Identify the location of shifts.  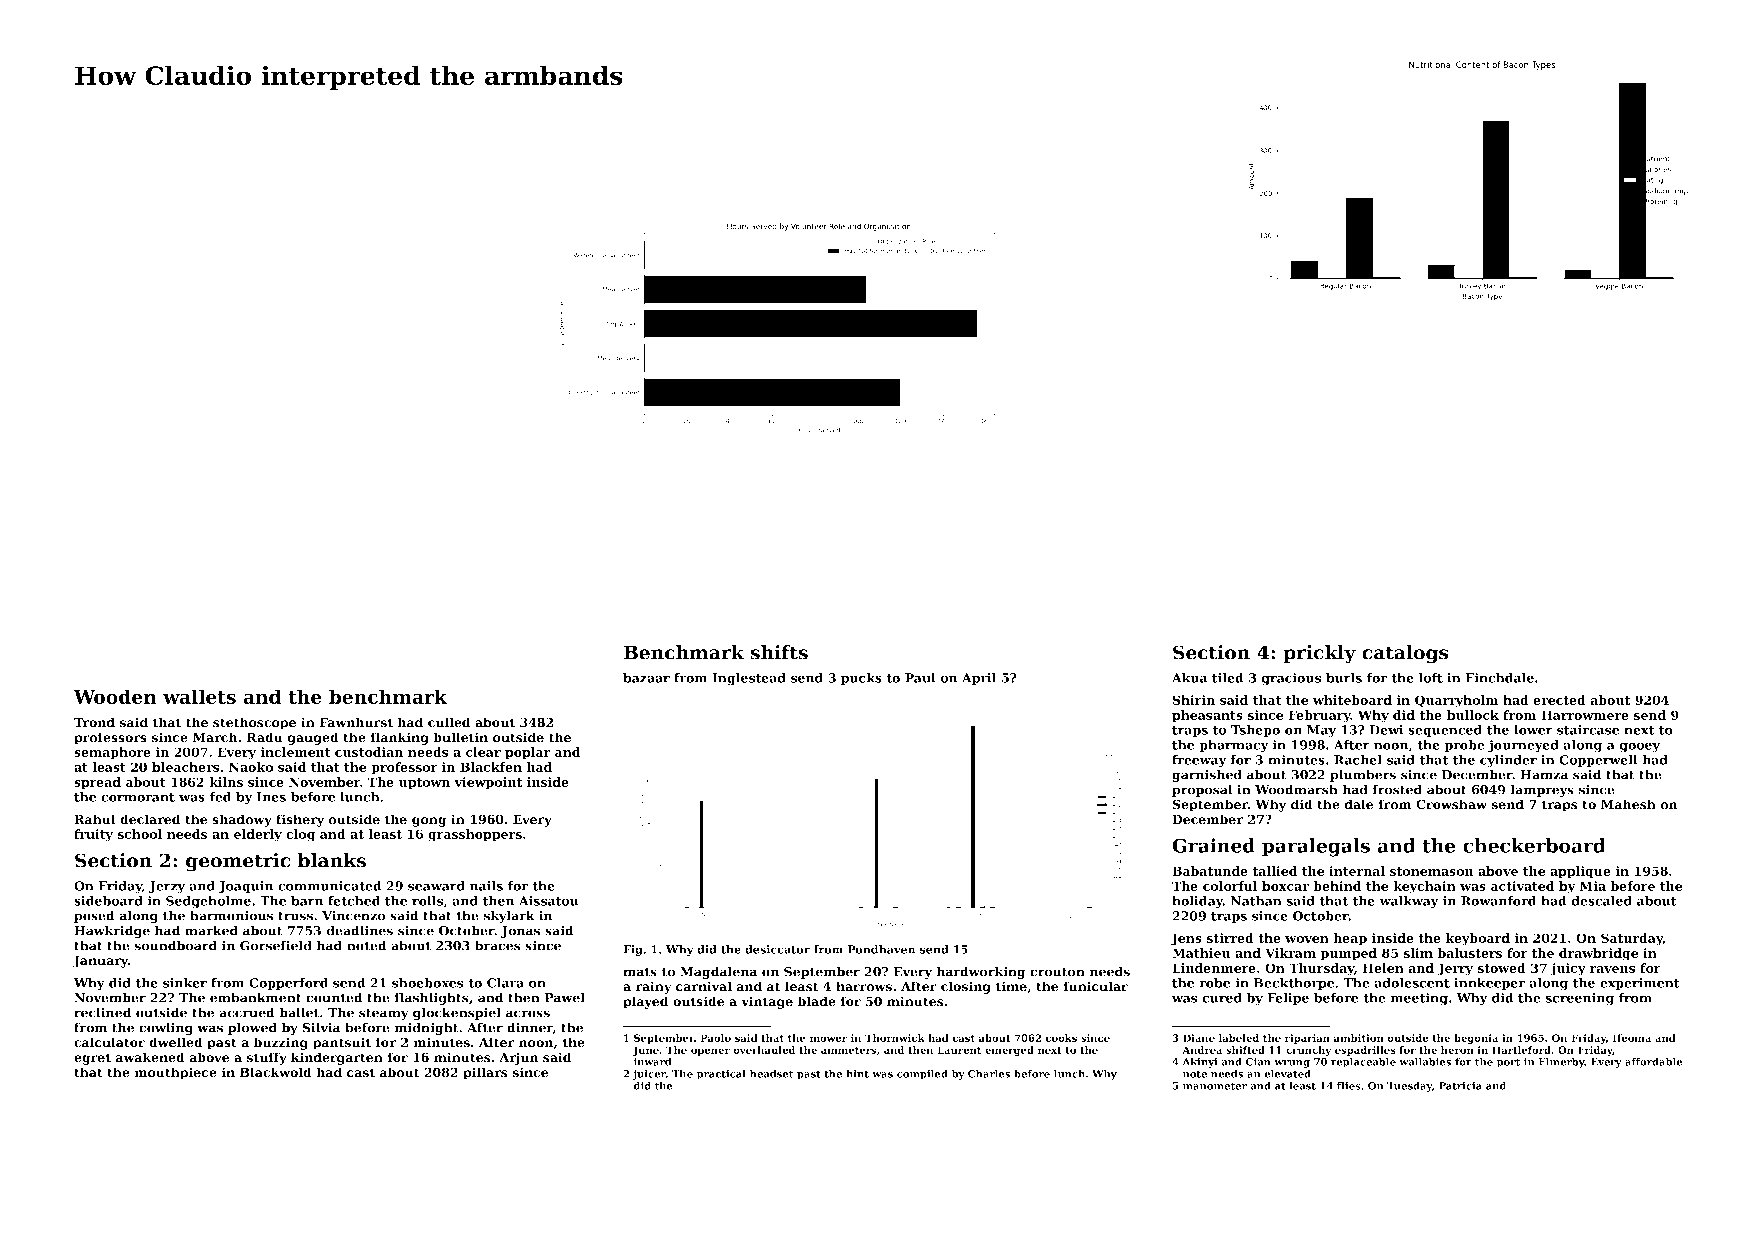
(779, 652).
